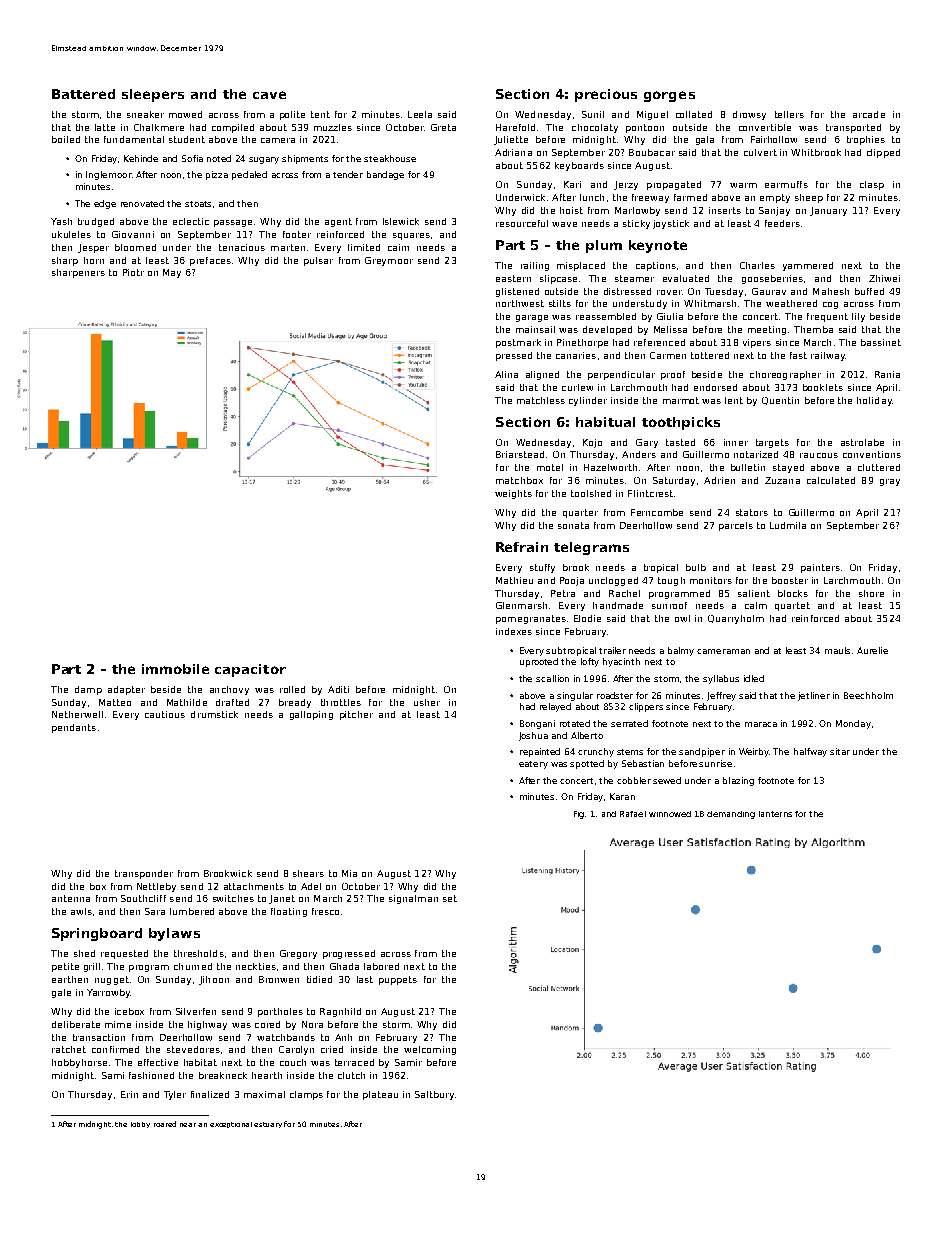 This screenshot has height=1233, width=952. Describe the element at coordinates (775, 814) in the screenshot. I see `lanterns` at that location.
